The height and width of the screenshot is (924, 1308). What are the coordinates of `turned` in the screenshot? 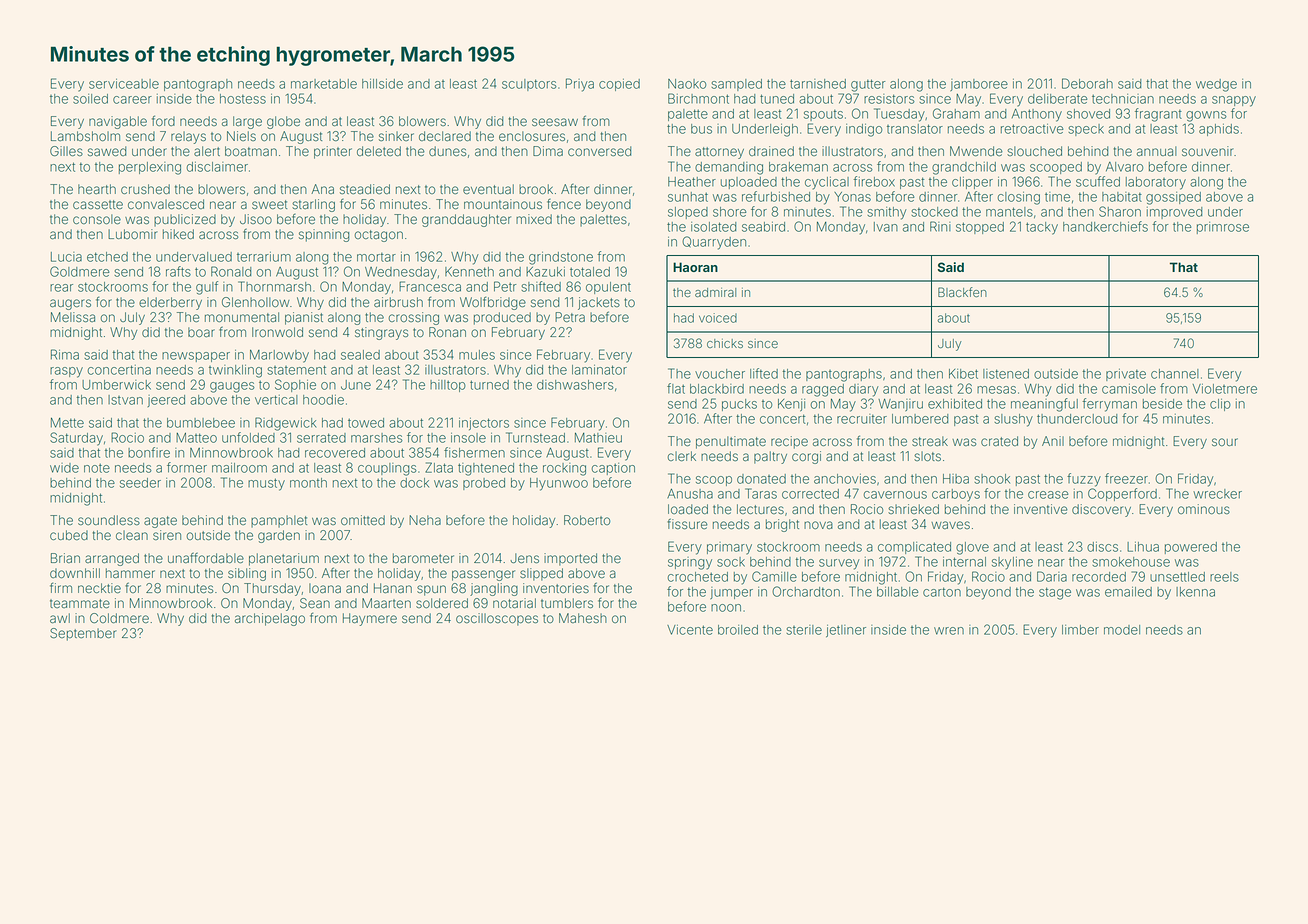 It's located at (489, 385).
